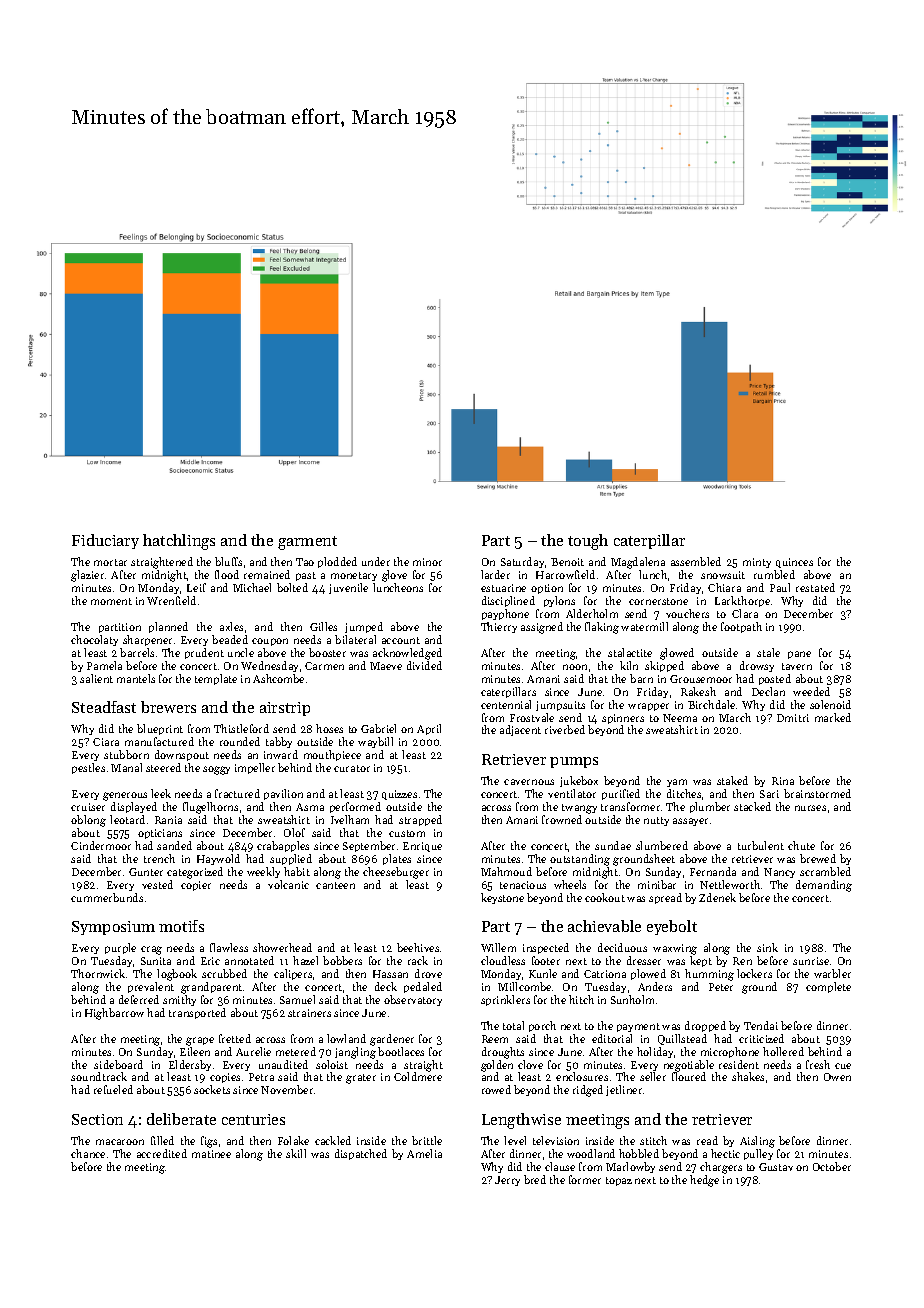  Describe the element at coordinates (427, 1140) in the document. I see `brittle` at that location.
